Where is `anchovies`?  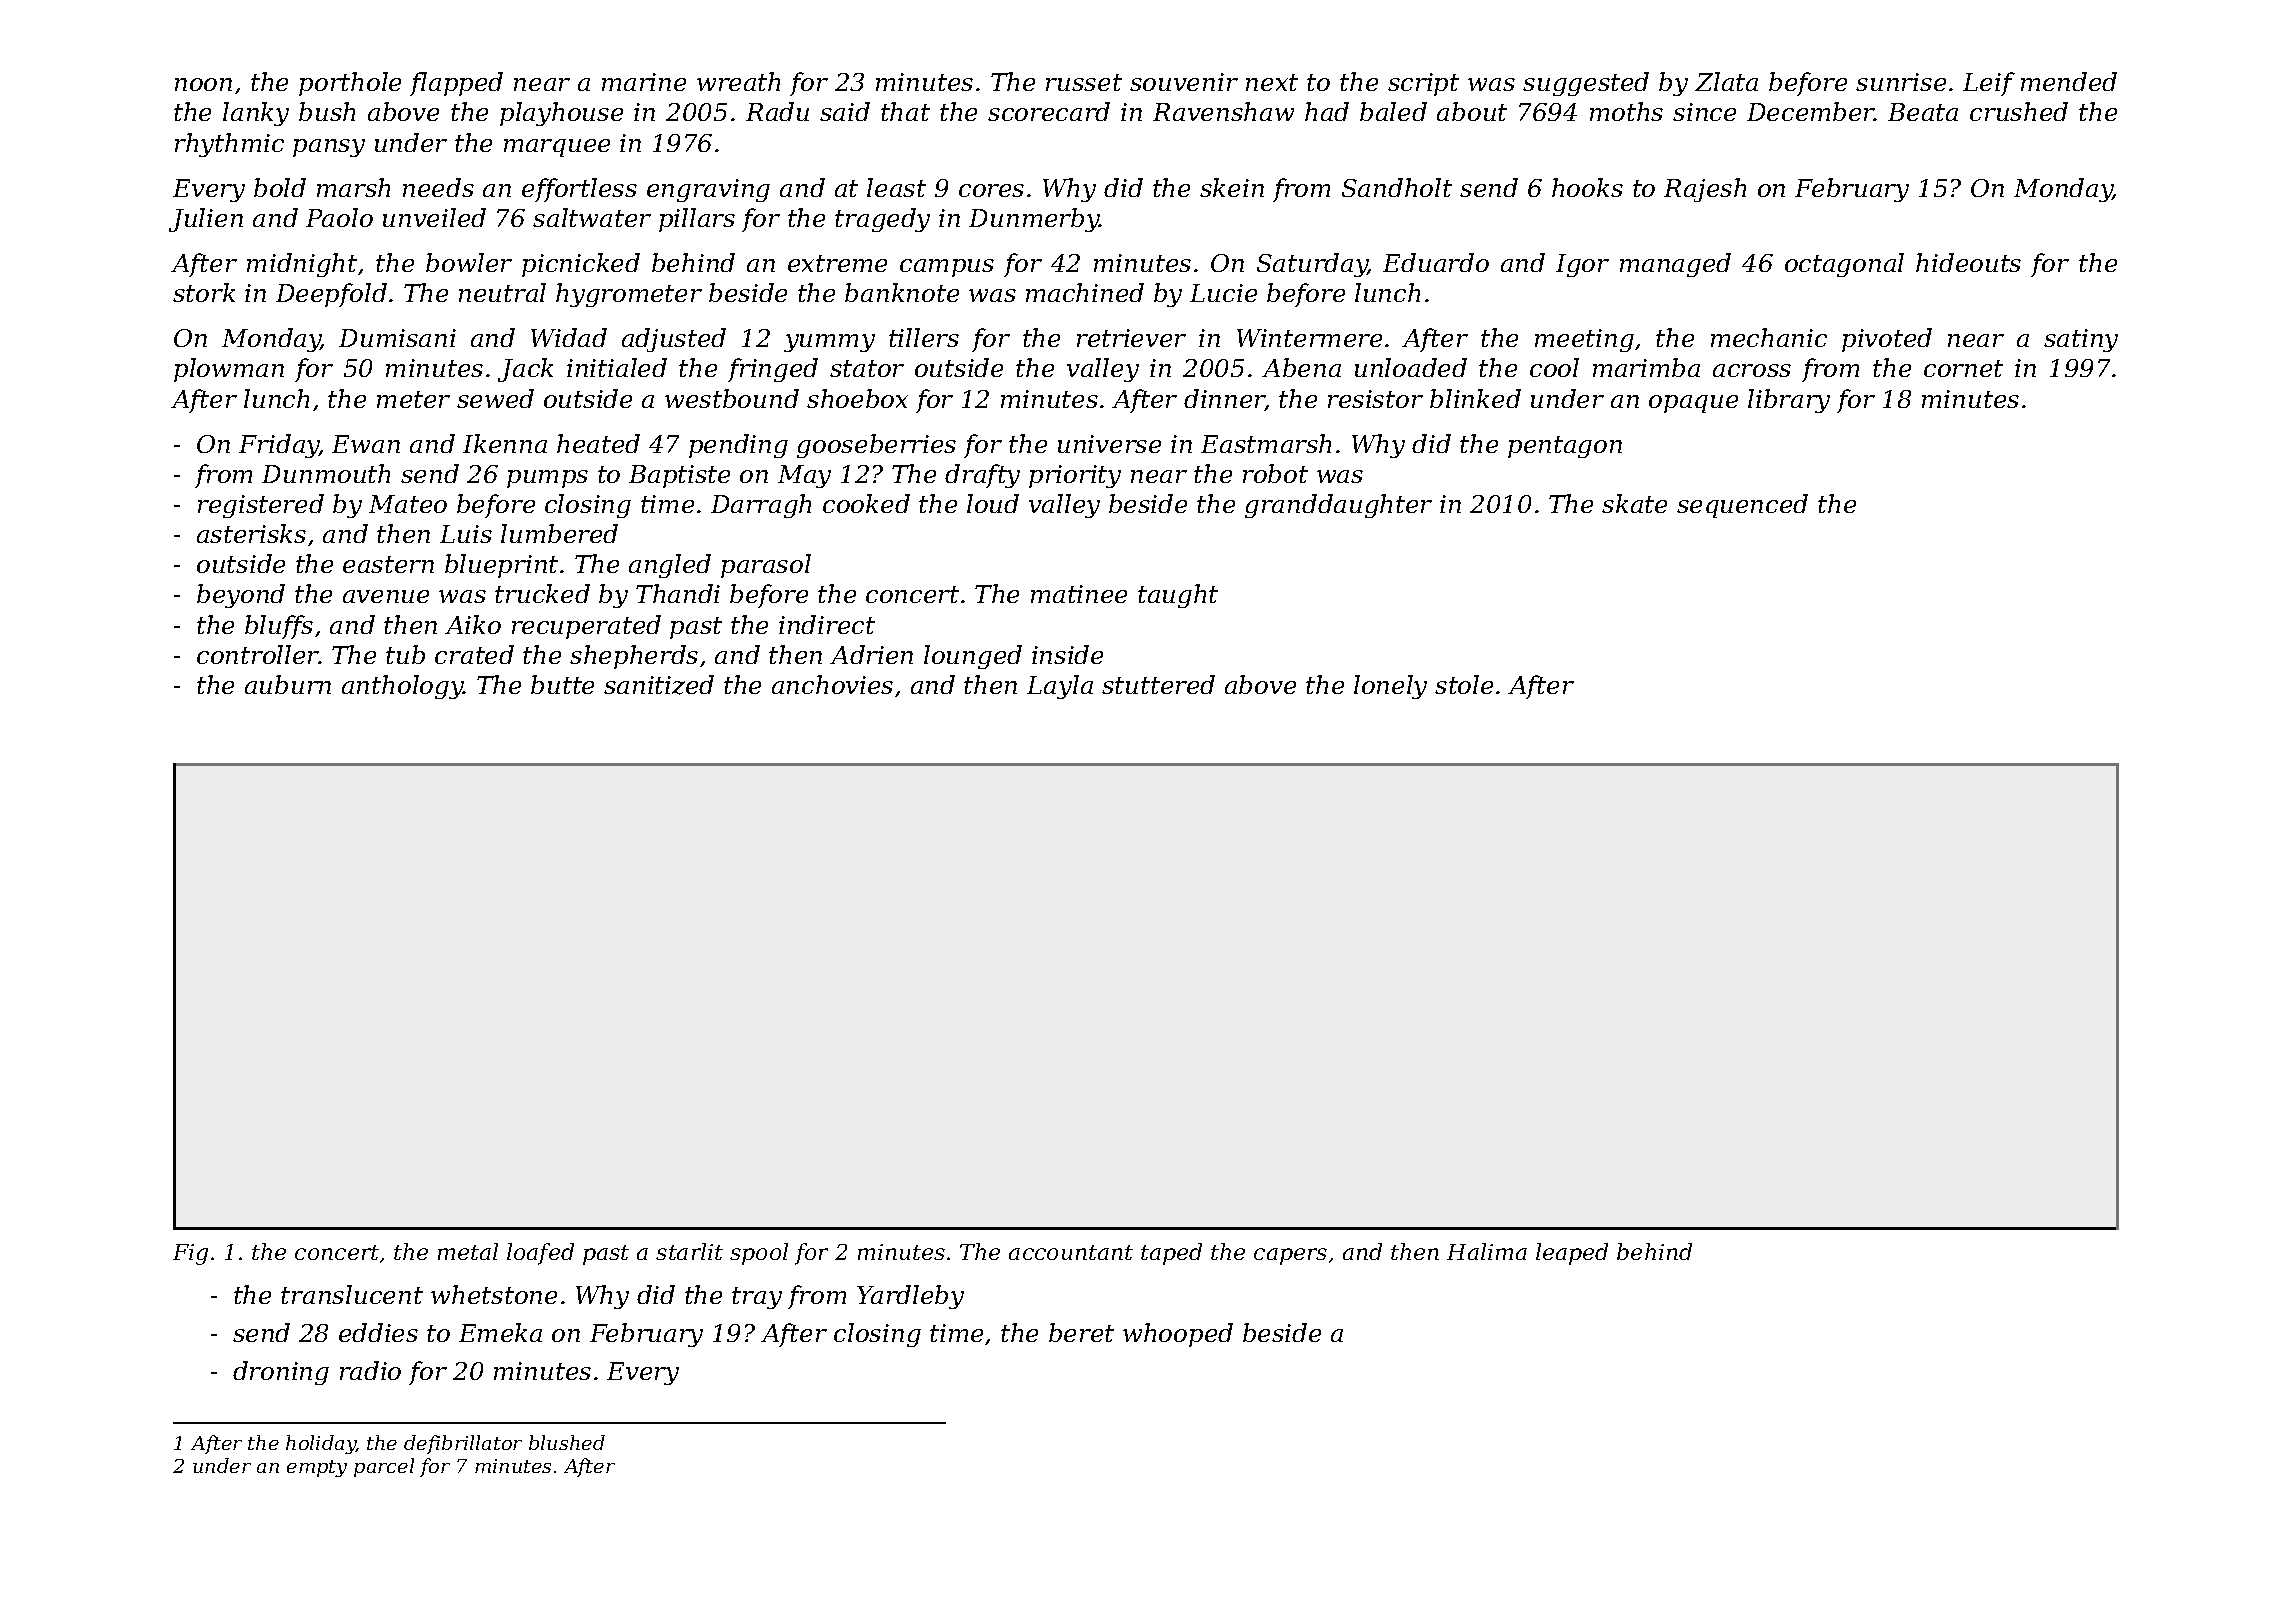 anchovies is located at coordinates (832, 684).
